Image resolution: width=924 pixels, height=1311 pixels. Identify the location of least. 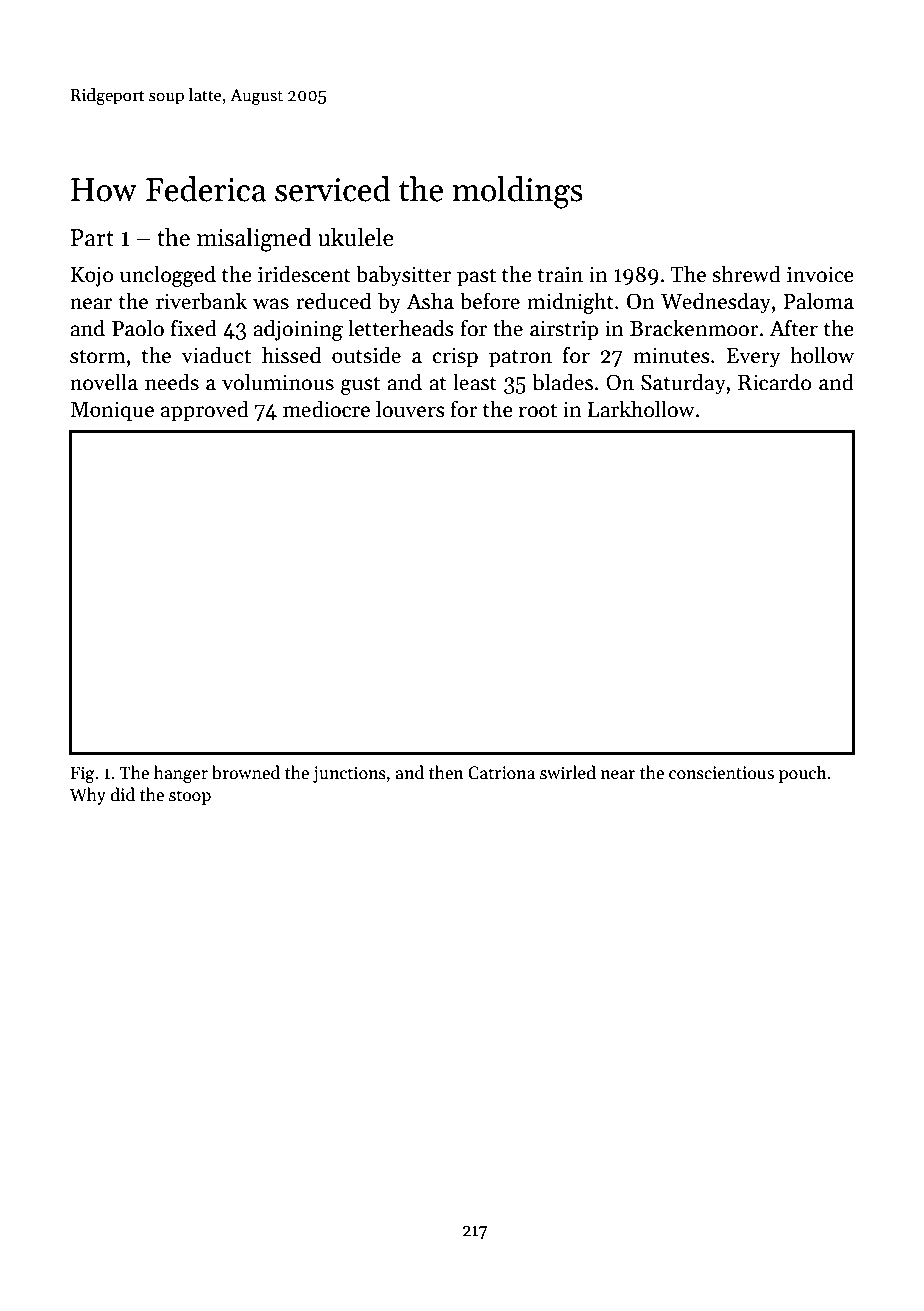
(475, 382).
